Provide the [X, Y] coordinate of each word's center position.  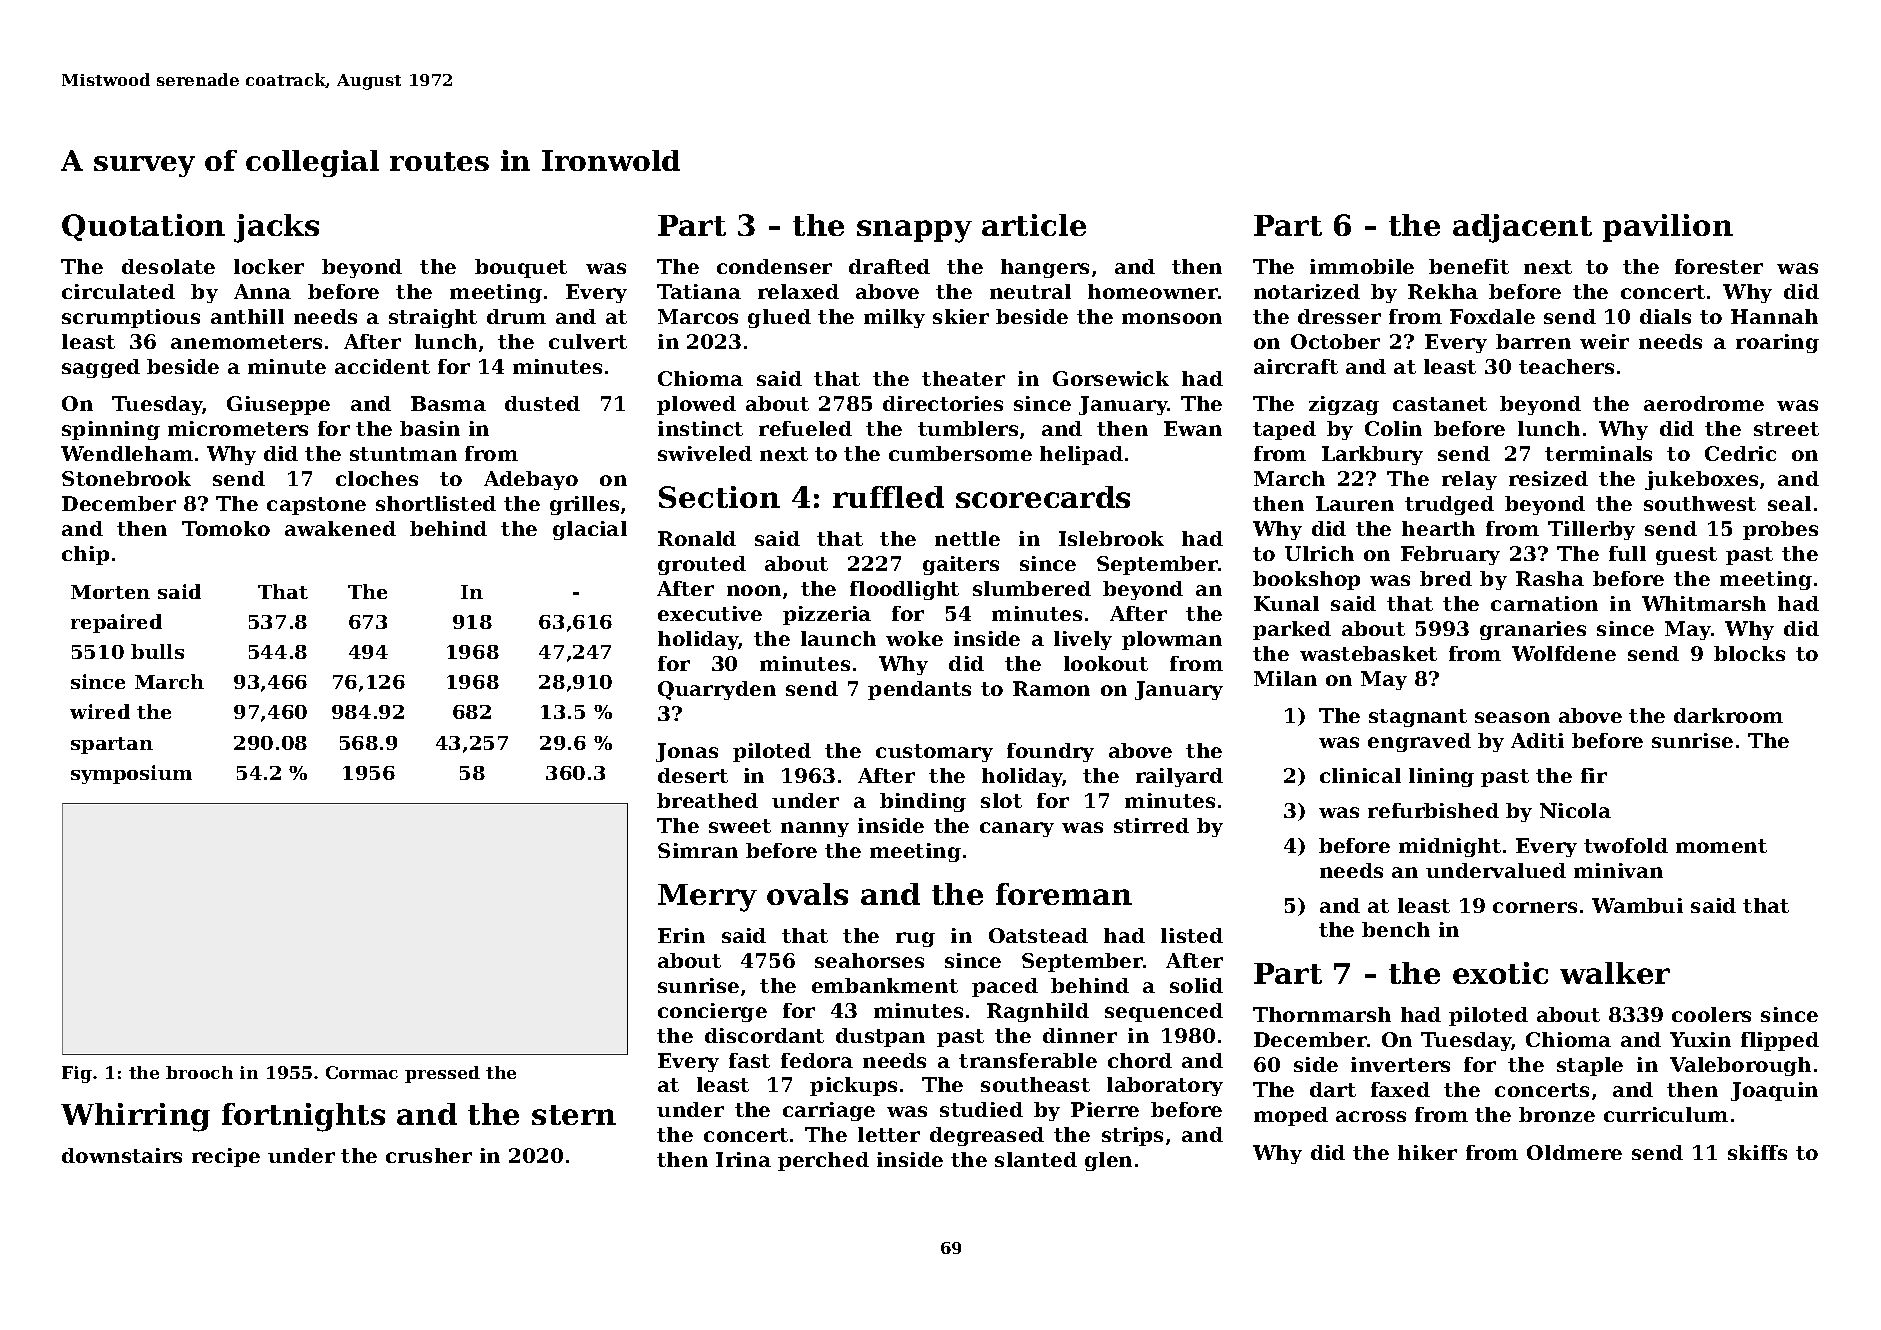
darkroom [1728, 715]
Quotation [143, 227]
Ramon [1051, 688]
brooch [199, 1072]
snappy [914, 231]
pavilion [1668, 228]
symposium [131, 774]
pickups [853, 1086]
